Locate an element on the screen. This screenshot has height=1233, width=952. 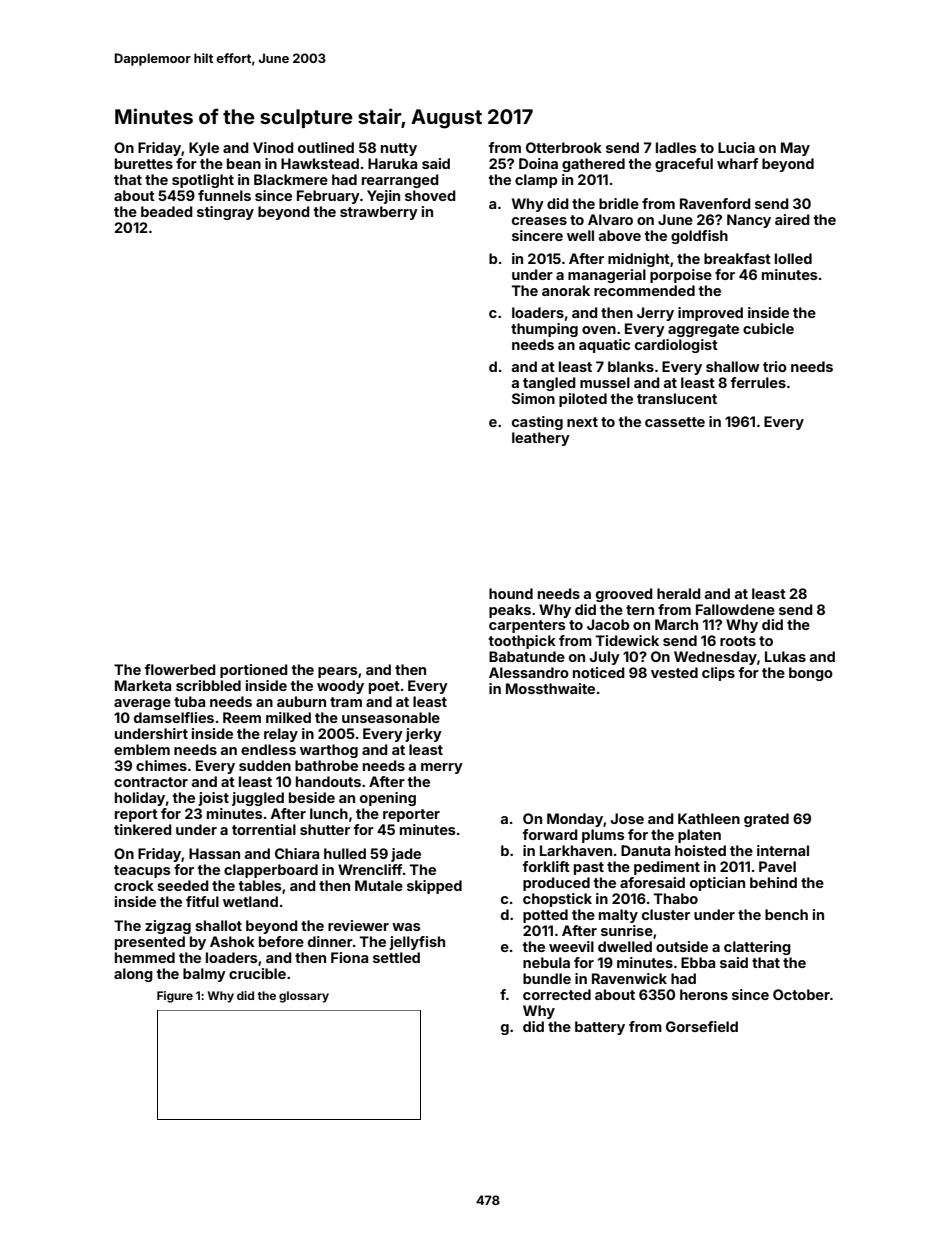
Otterbrook is located at coordinates (564, 147).
